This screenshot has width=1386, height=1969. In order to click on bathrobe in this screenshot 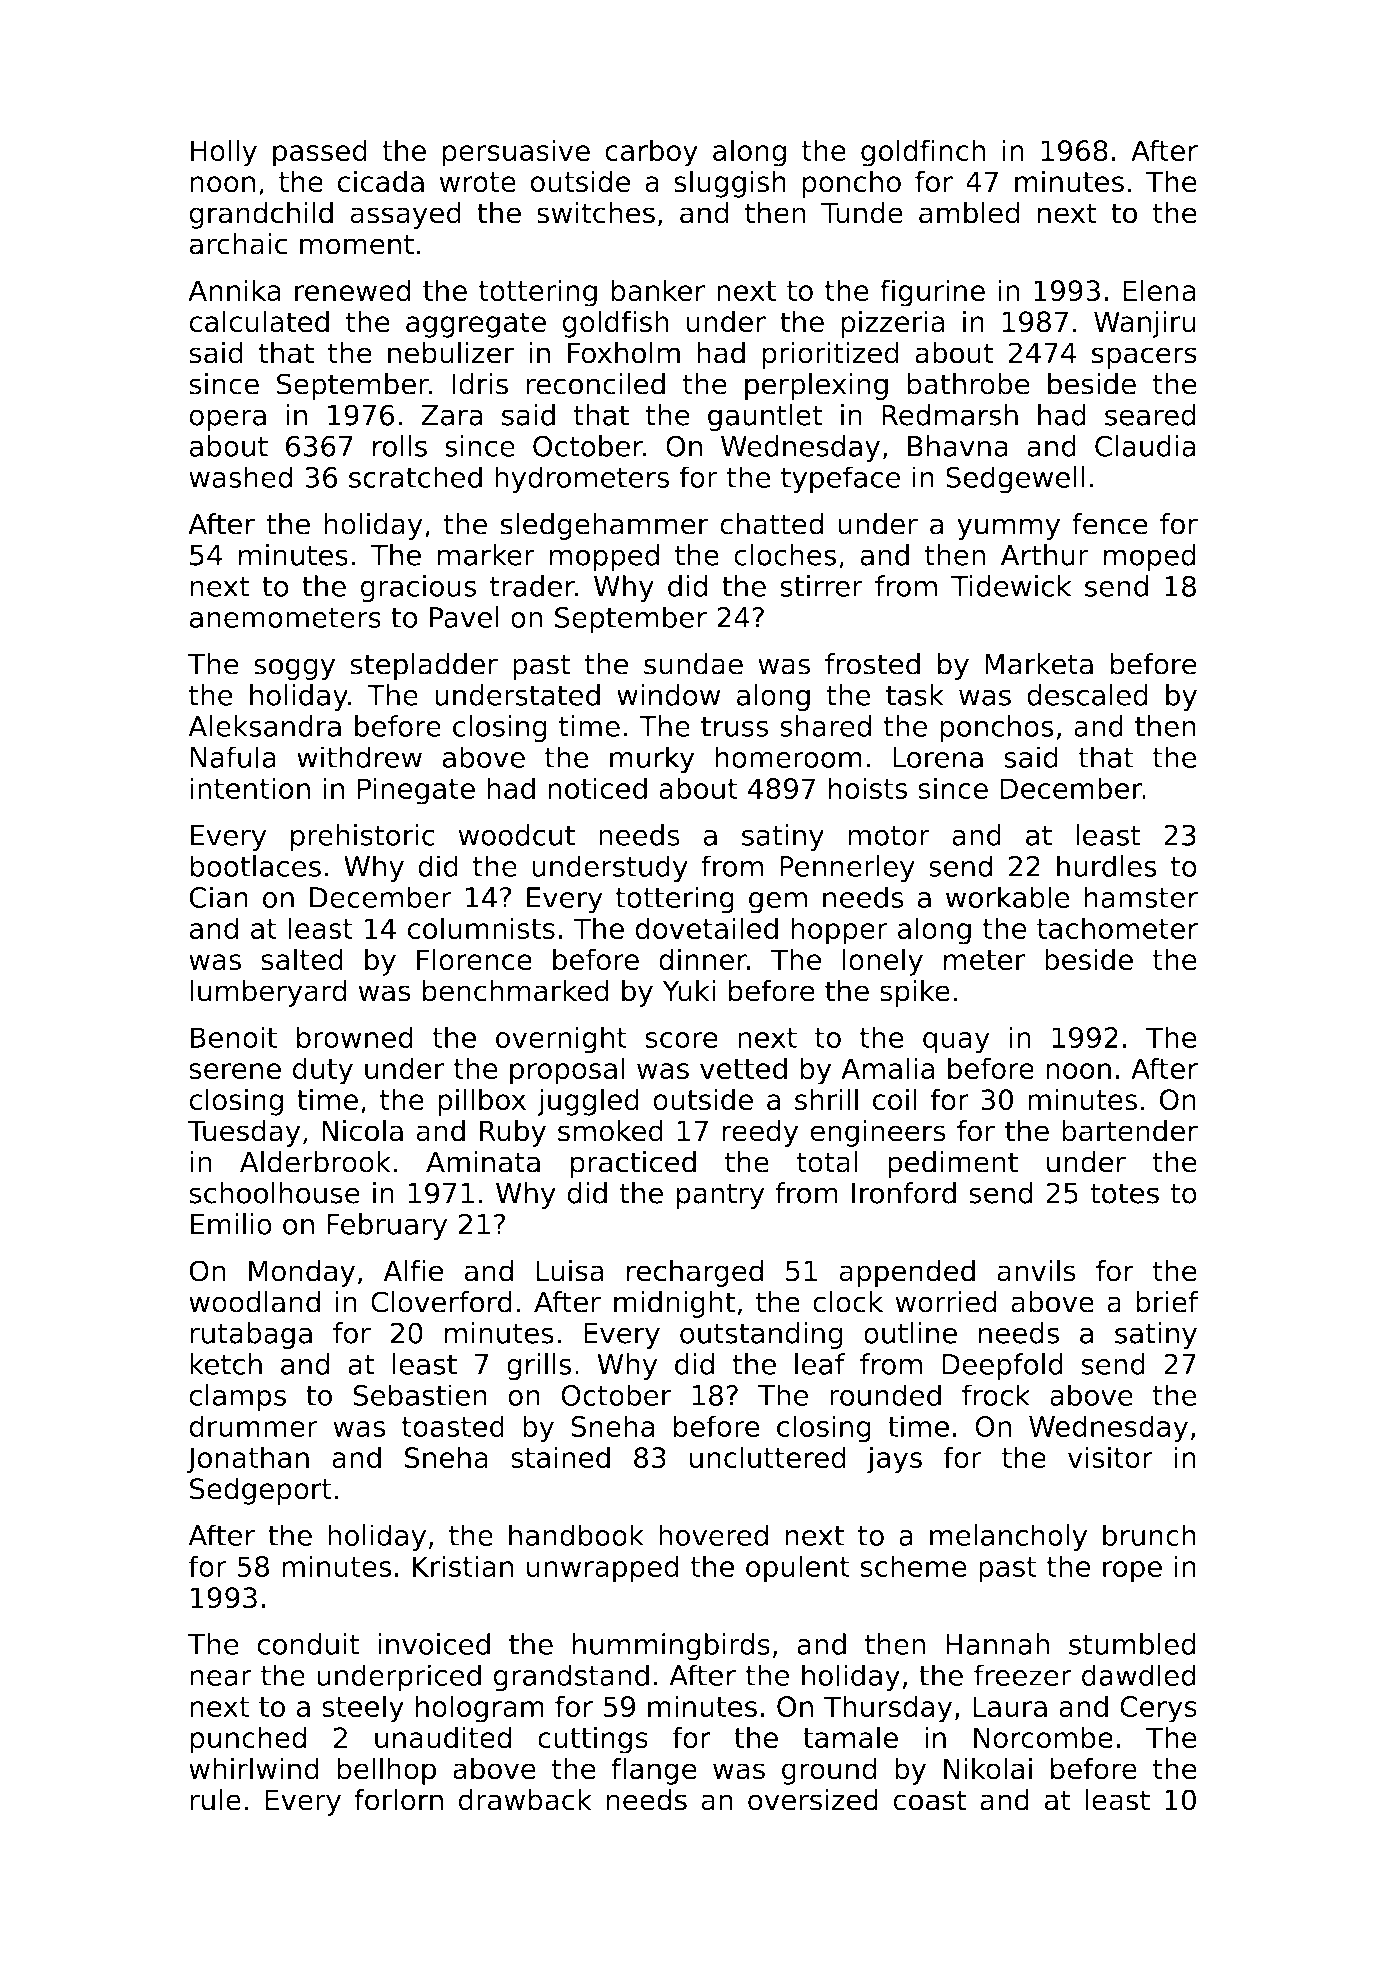, I will do `click(968, 384)`.
